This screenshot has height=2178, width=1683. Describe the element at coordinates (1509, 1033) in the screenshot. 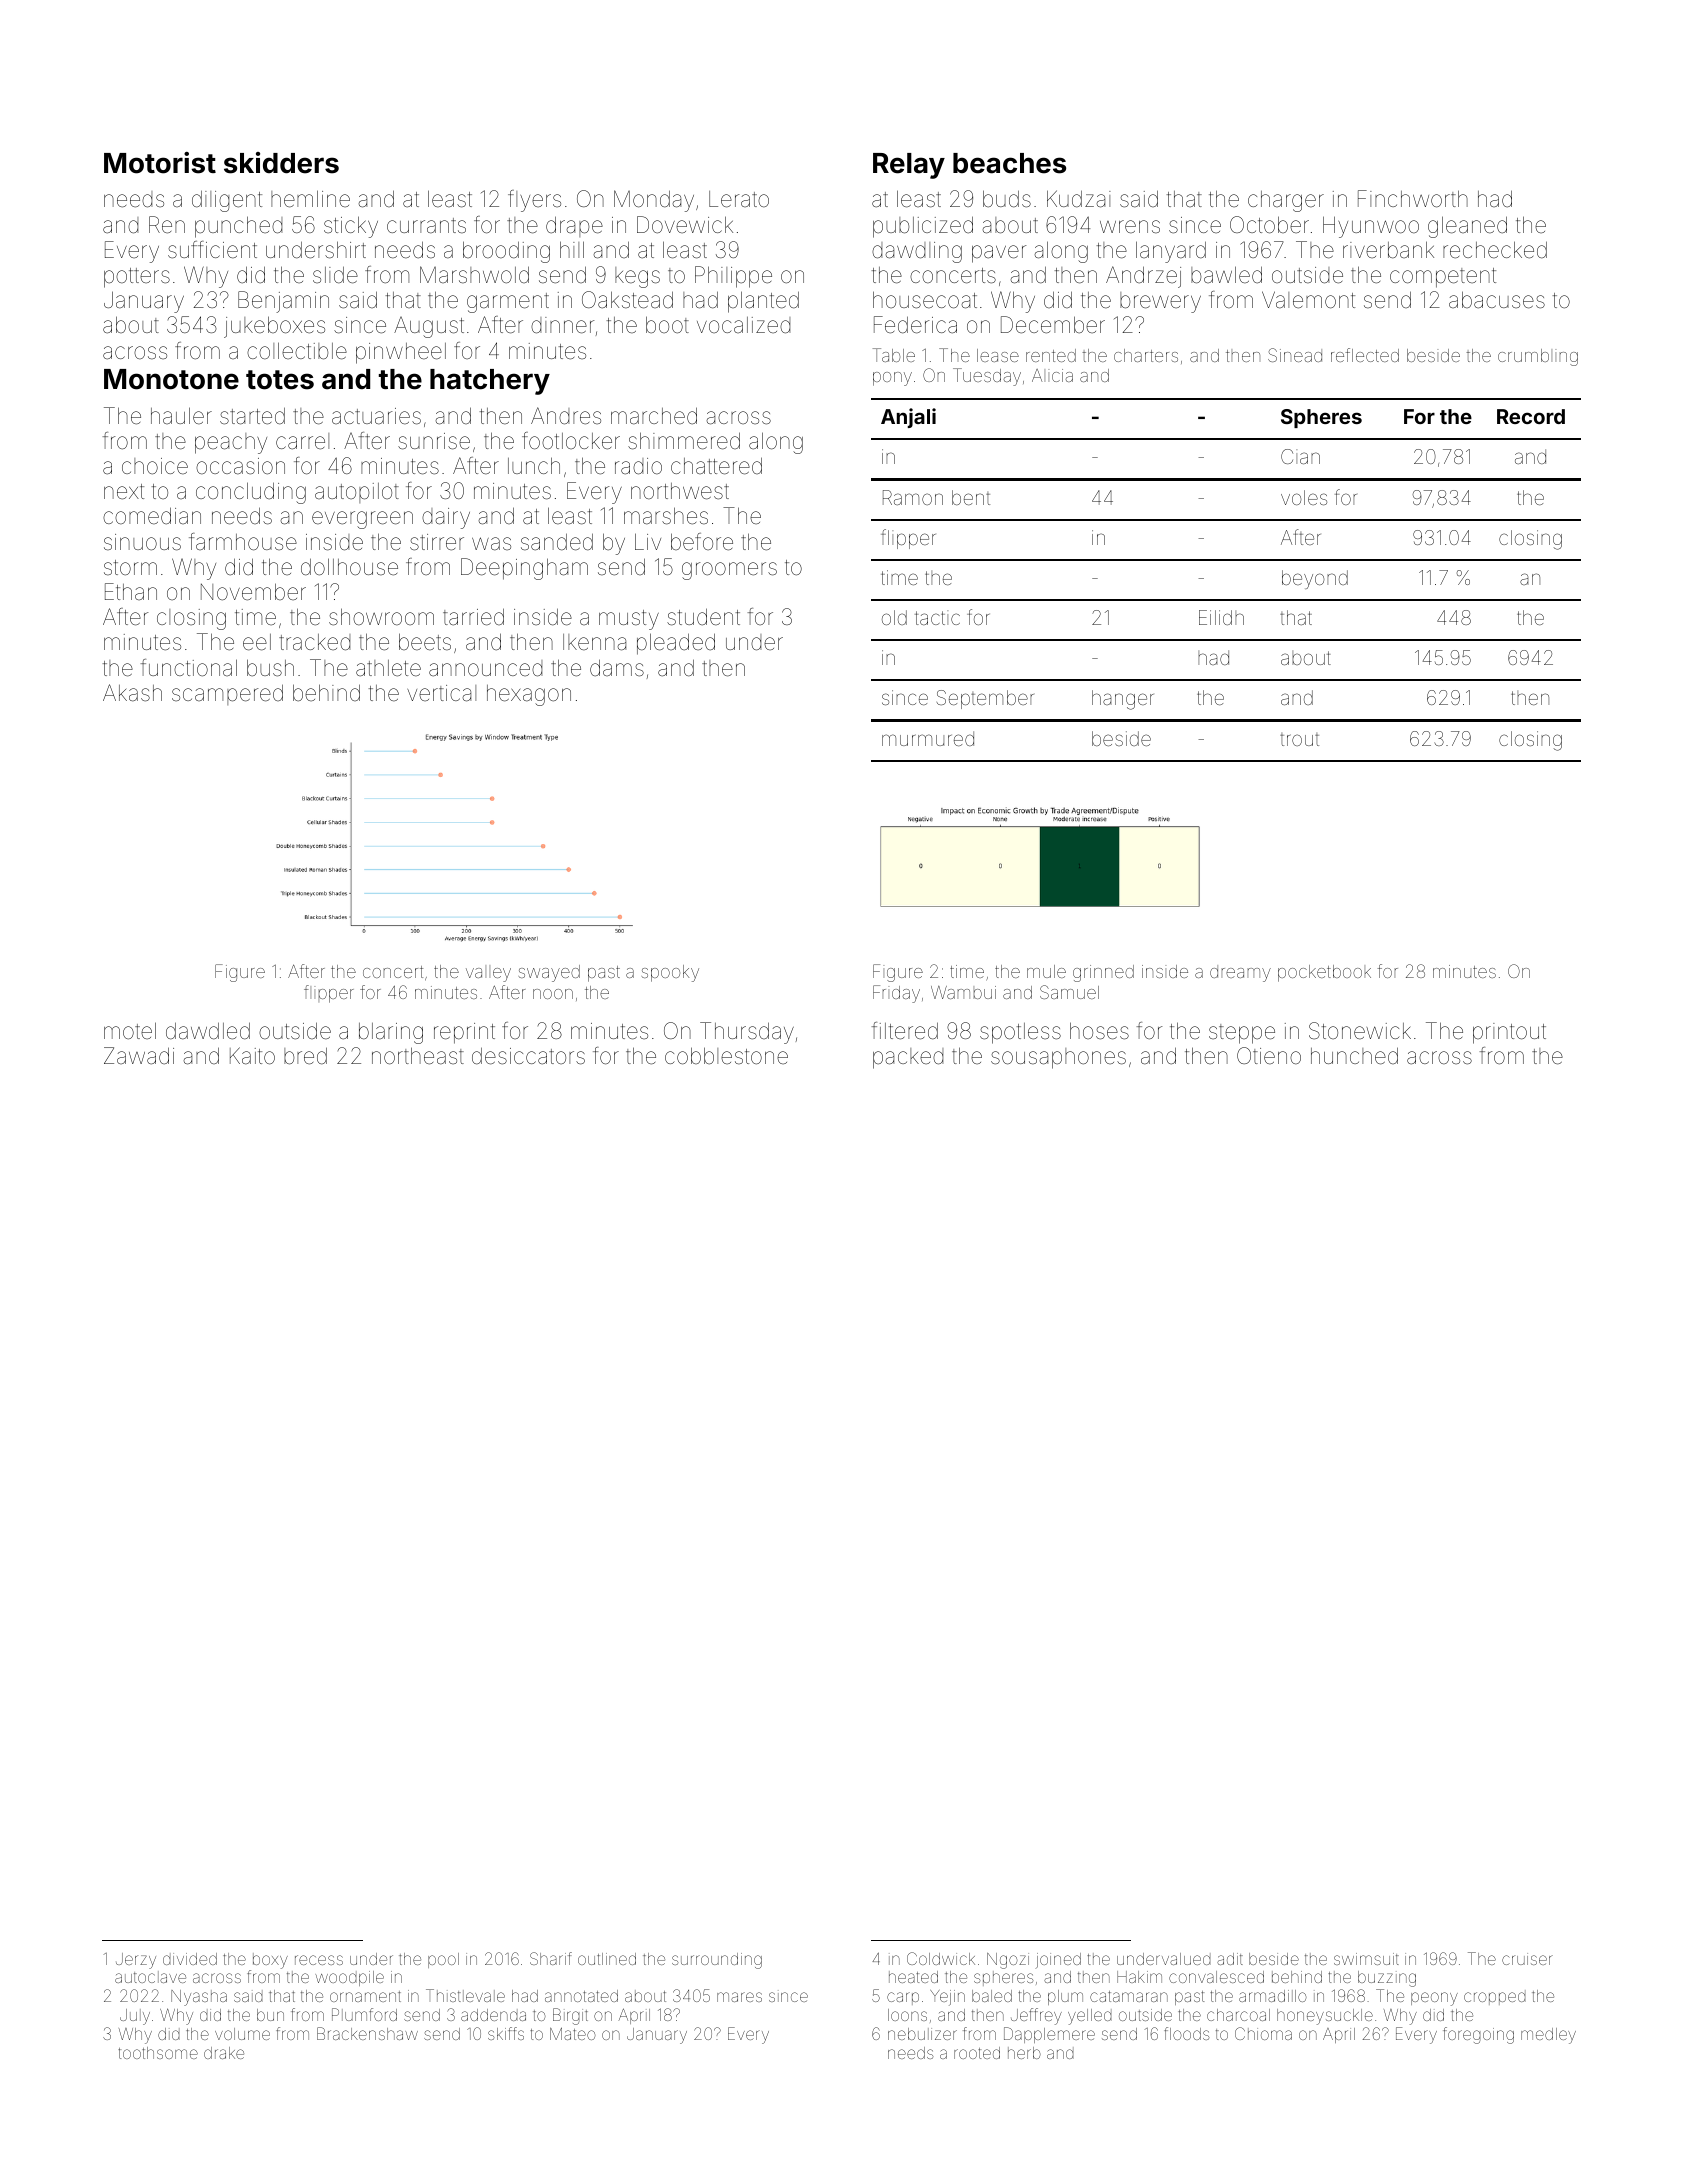

I see `printout` at that location.
